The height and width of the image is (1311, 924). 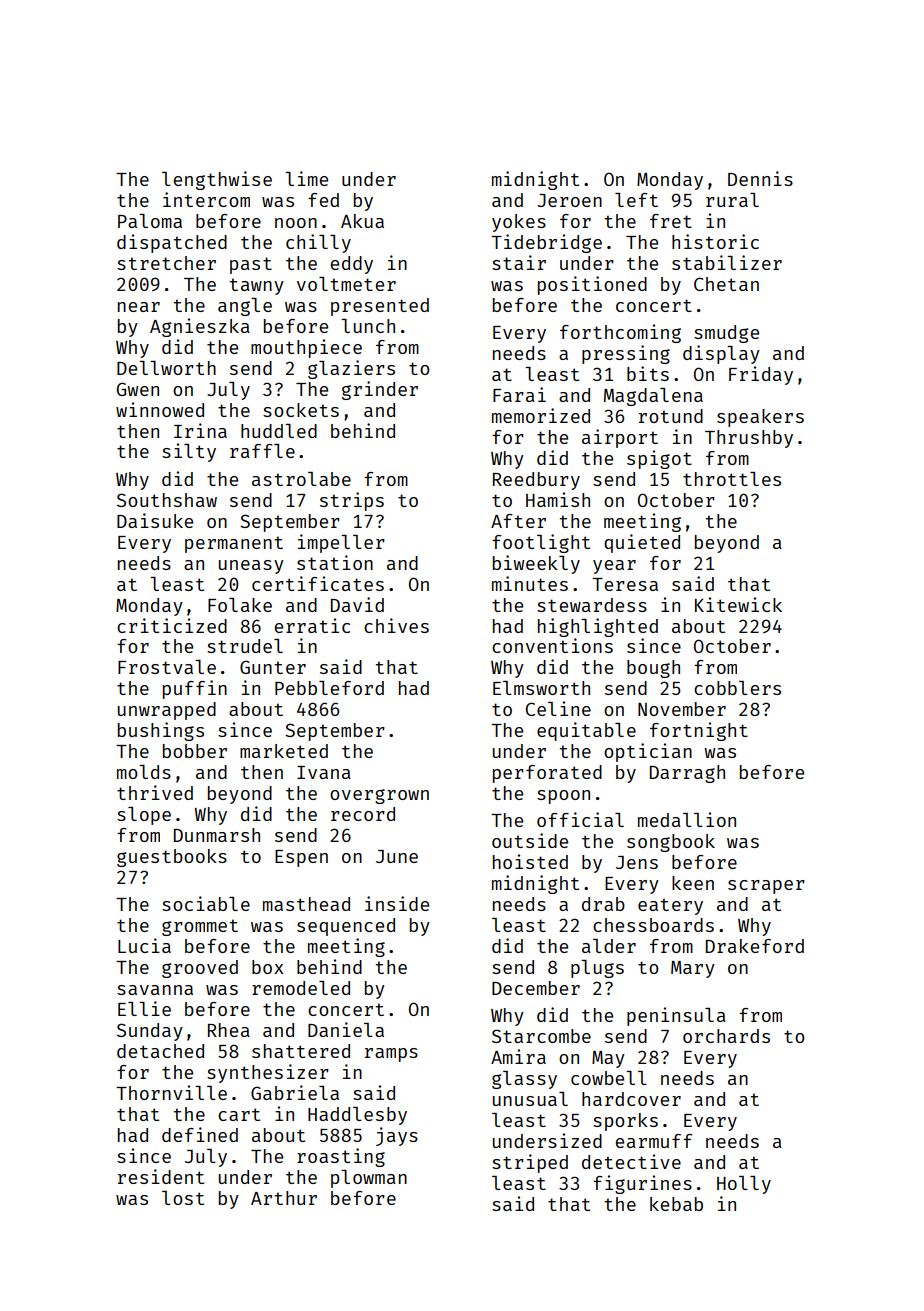 What do you see at coordinates (234, 544) in the image?
I see `permanent` at bounding box center [234, 544].
